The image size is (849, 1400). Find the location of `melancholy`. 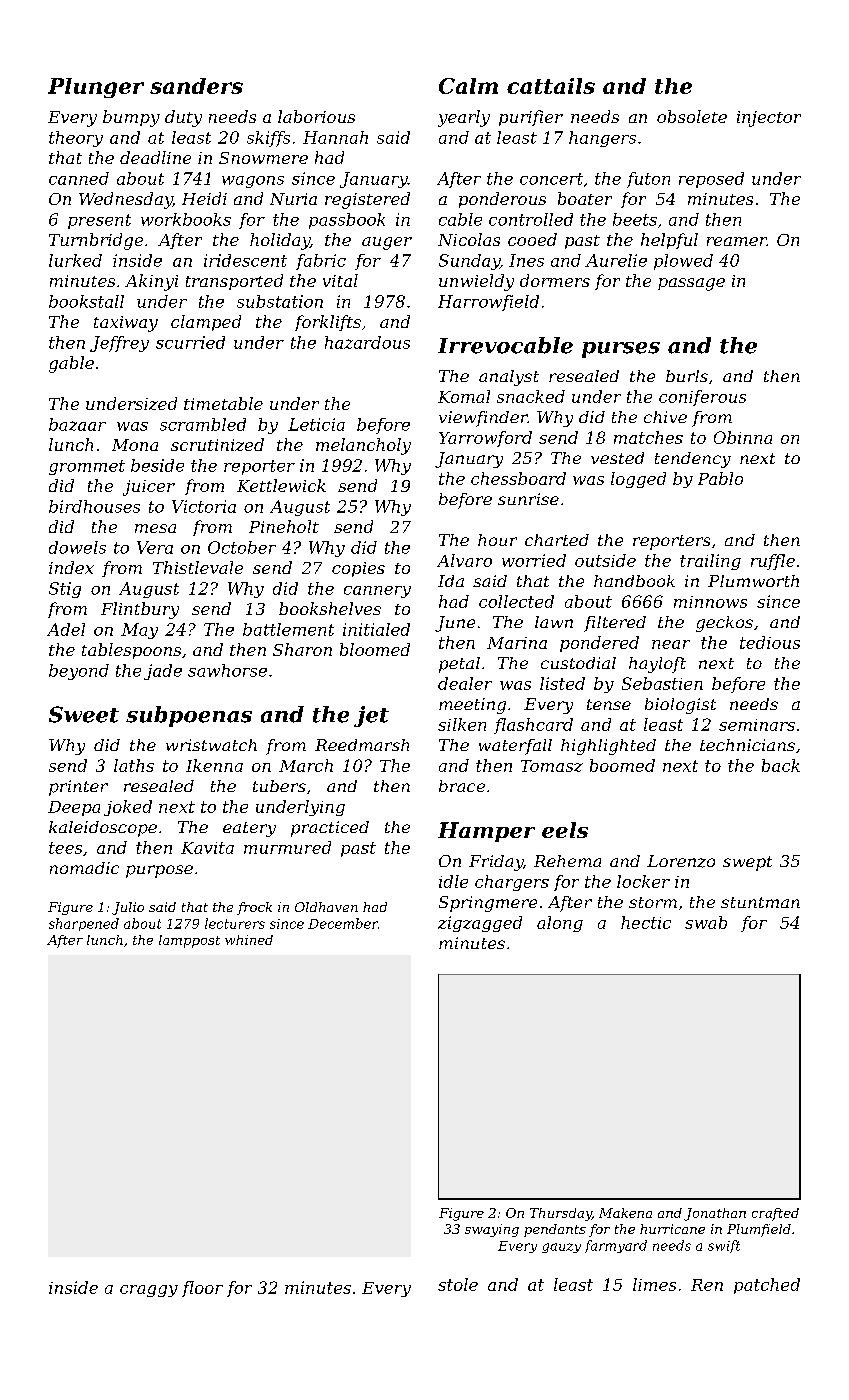

melancholy is located at coordinates (363, 446).
